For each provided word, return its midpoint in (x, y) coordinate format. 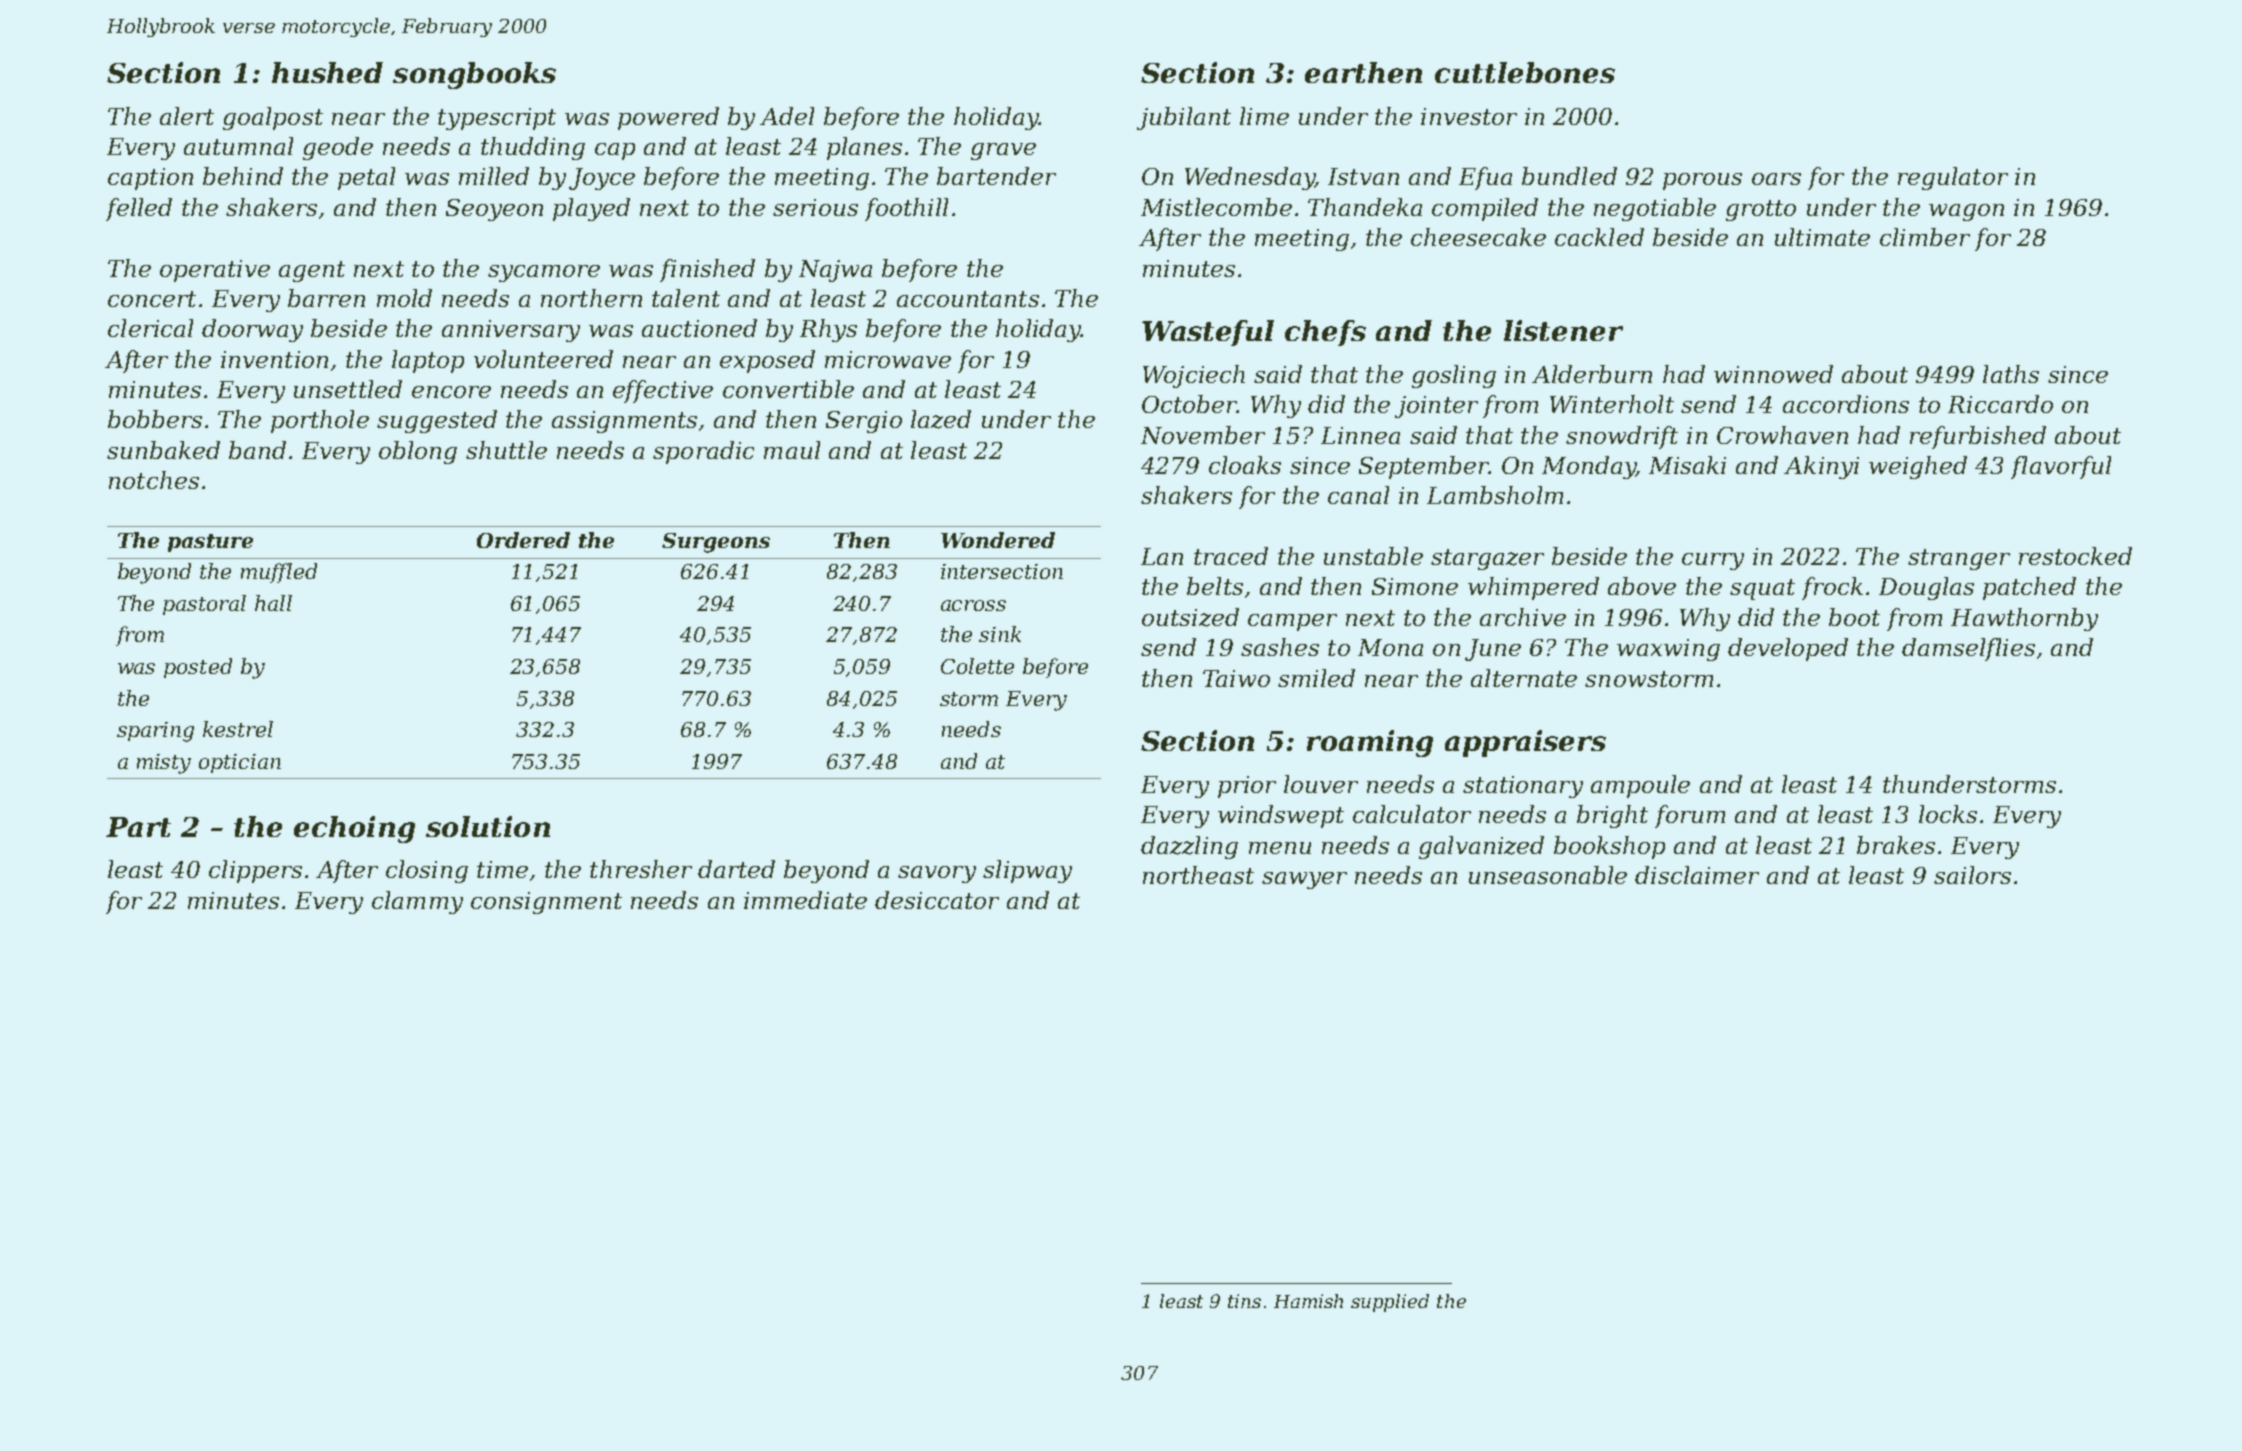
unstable (1373, 556)
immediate (805, 900)
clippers (255, 871)
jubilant (1184, 118)
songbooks (474, 75)
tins (1244, 1301)
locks (1948, 814)
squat (1762, 589)
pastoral (204, 605)
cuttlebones (1525, 72)
